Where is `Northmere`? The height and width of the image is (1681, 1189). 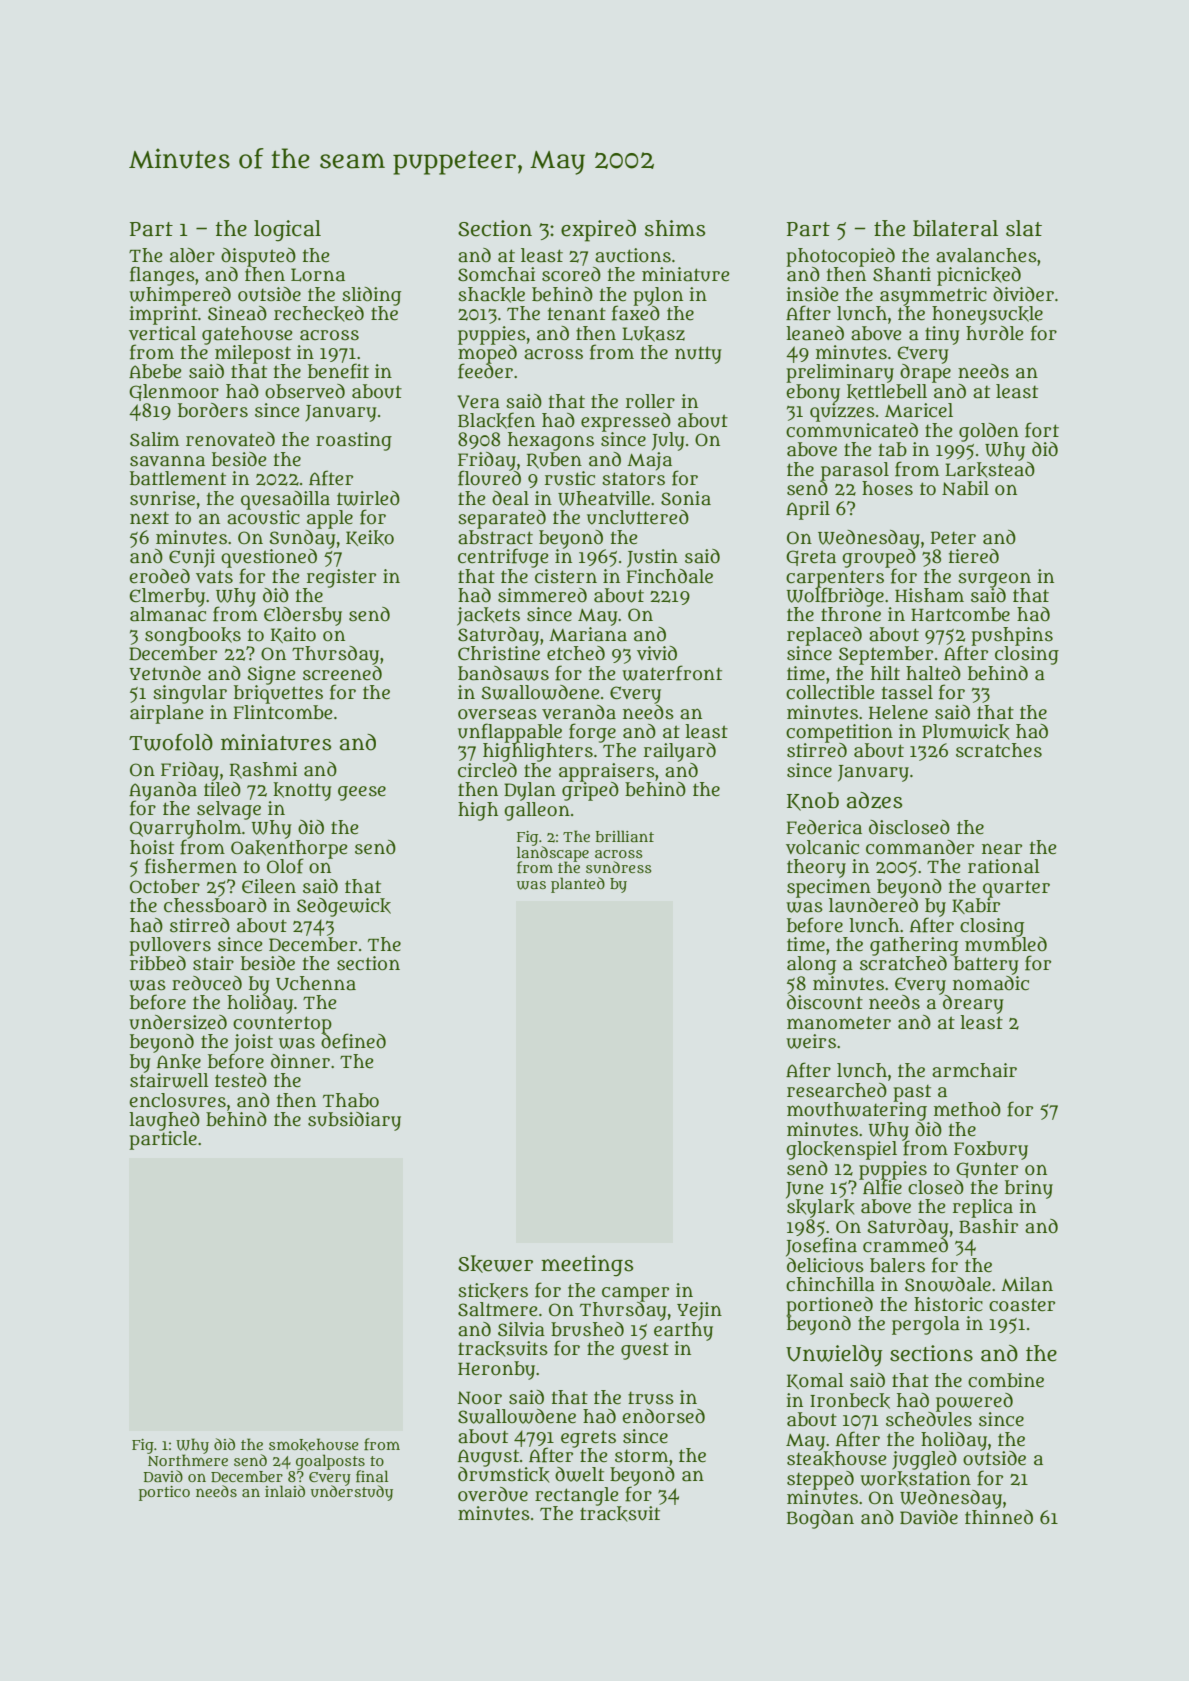
Northmere is located at coordinates (188, 1460).
